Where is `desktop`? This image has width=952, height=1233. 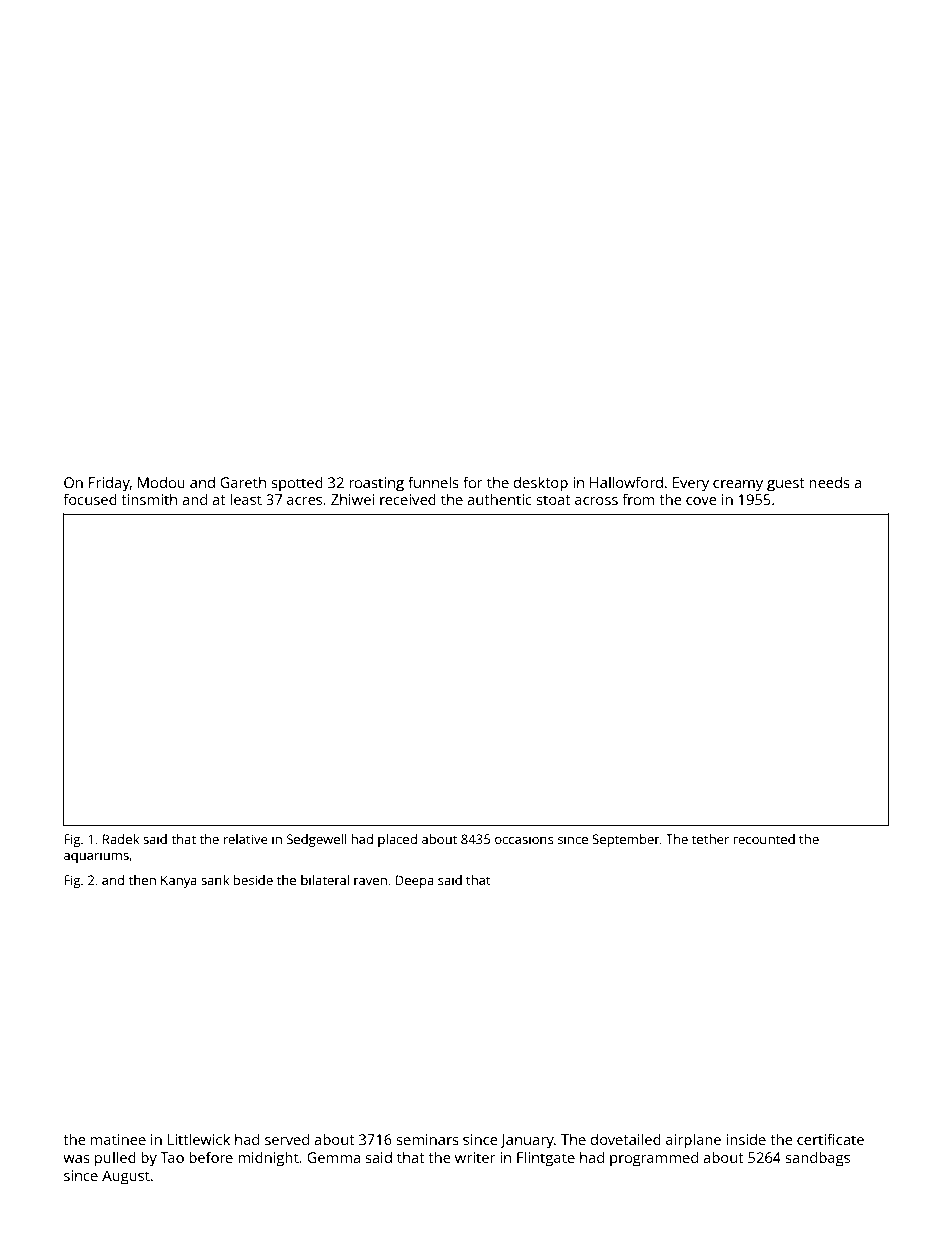 desktop is located at coordinates (541, 484).
